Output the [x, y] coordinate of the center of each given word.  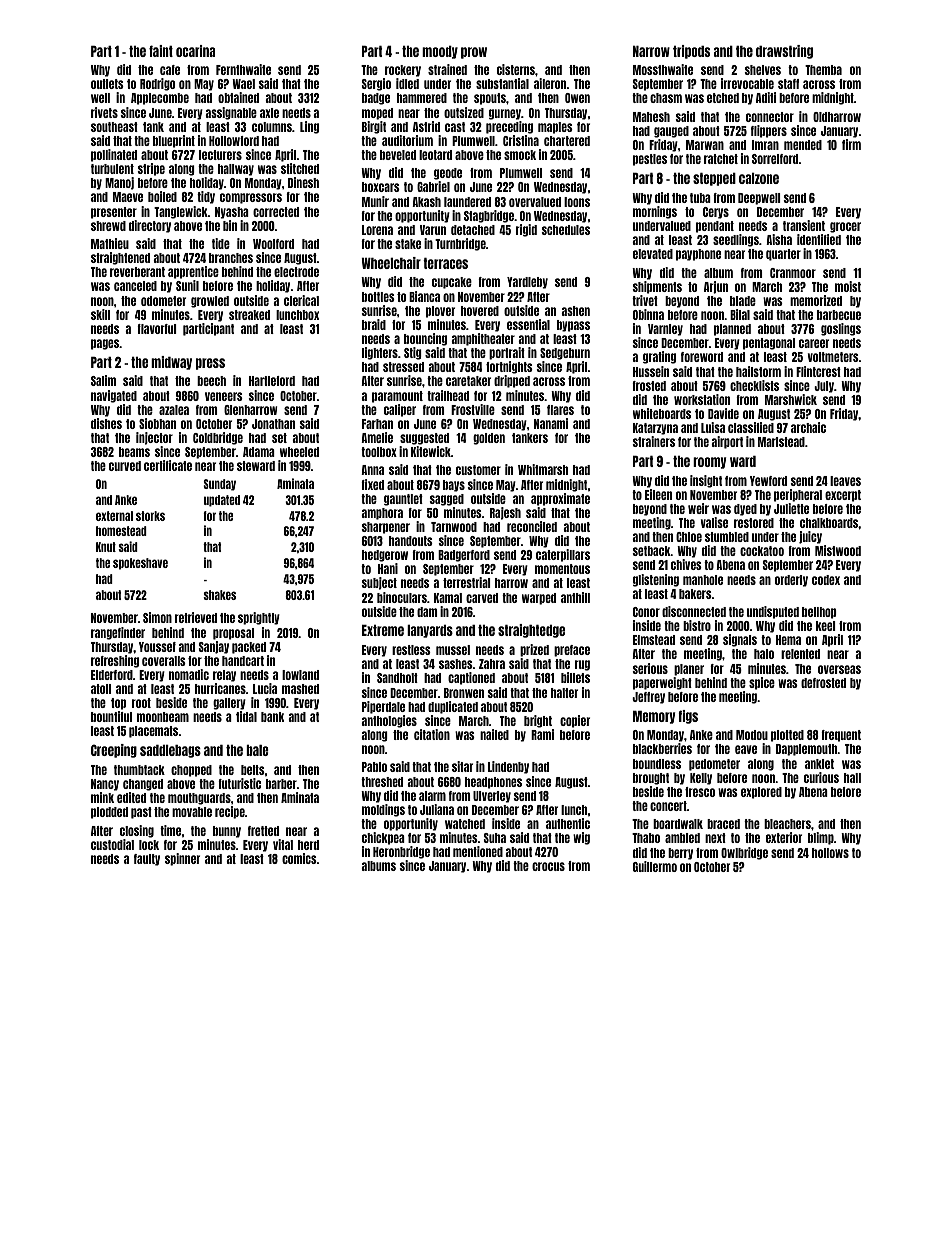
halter [564, 693]
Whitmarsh [543, 469]
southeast [114, 127]
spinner [182, 859]
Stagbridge [489, 216]
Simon [157, 617]
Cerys [716, 213]
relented [800, 654]
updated [222, 501]
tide [221, 243]
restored [754, 523]
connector [770, 117]
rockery [403, 71]
